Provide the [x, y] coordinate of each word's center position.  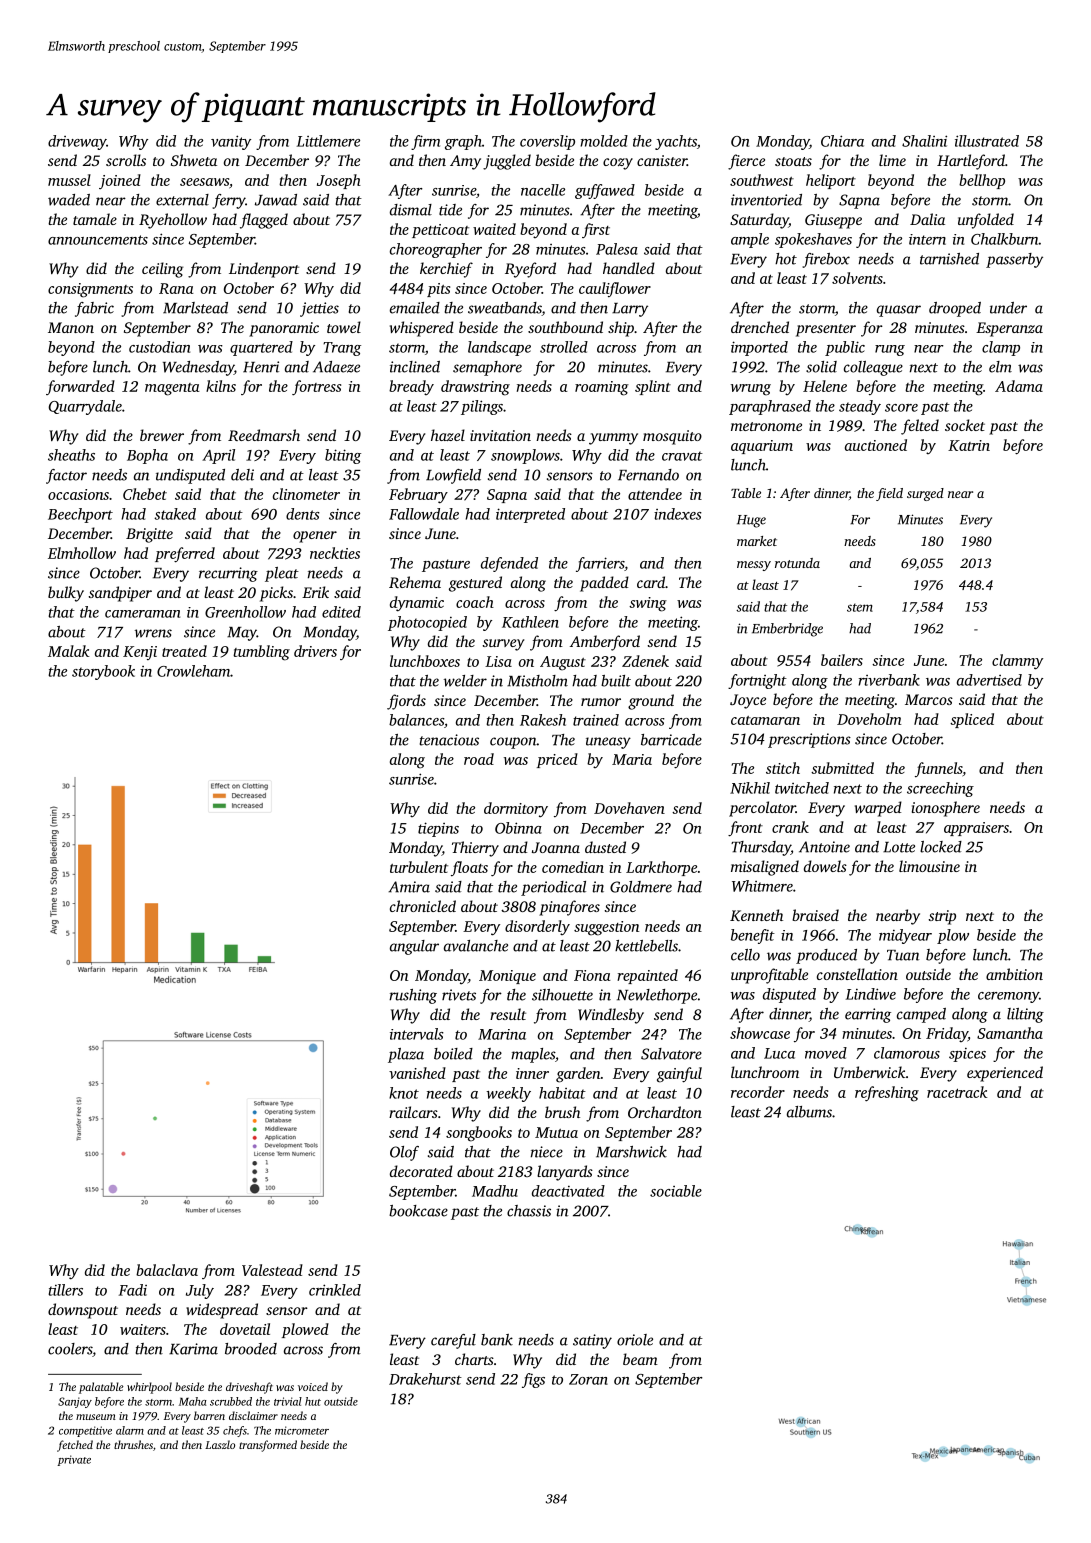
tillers [65, 1290]
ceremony [1008, 997]
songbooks [479, 1134]
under [1008, 308]
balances [416, 720]
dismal [411, 210]
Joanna [556, 847]
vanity [231, 142]
